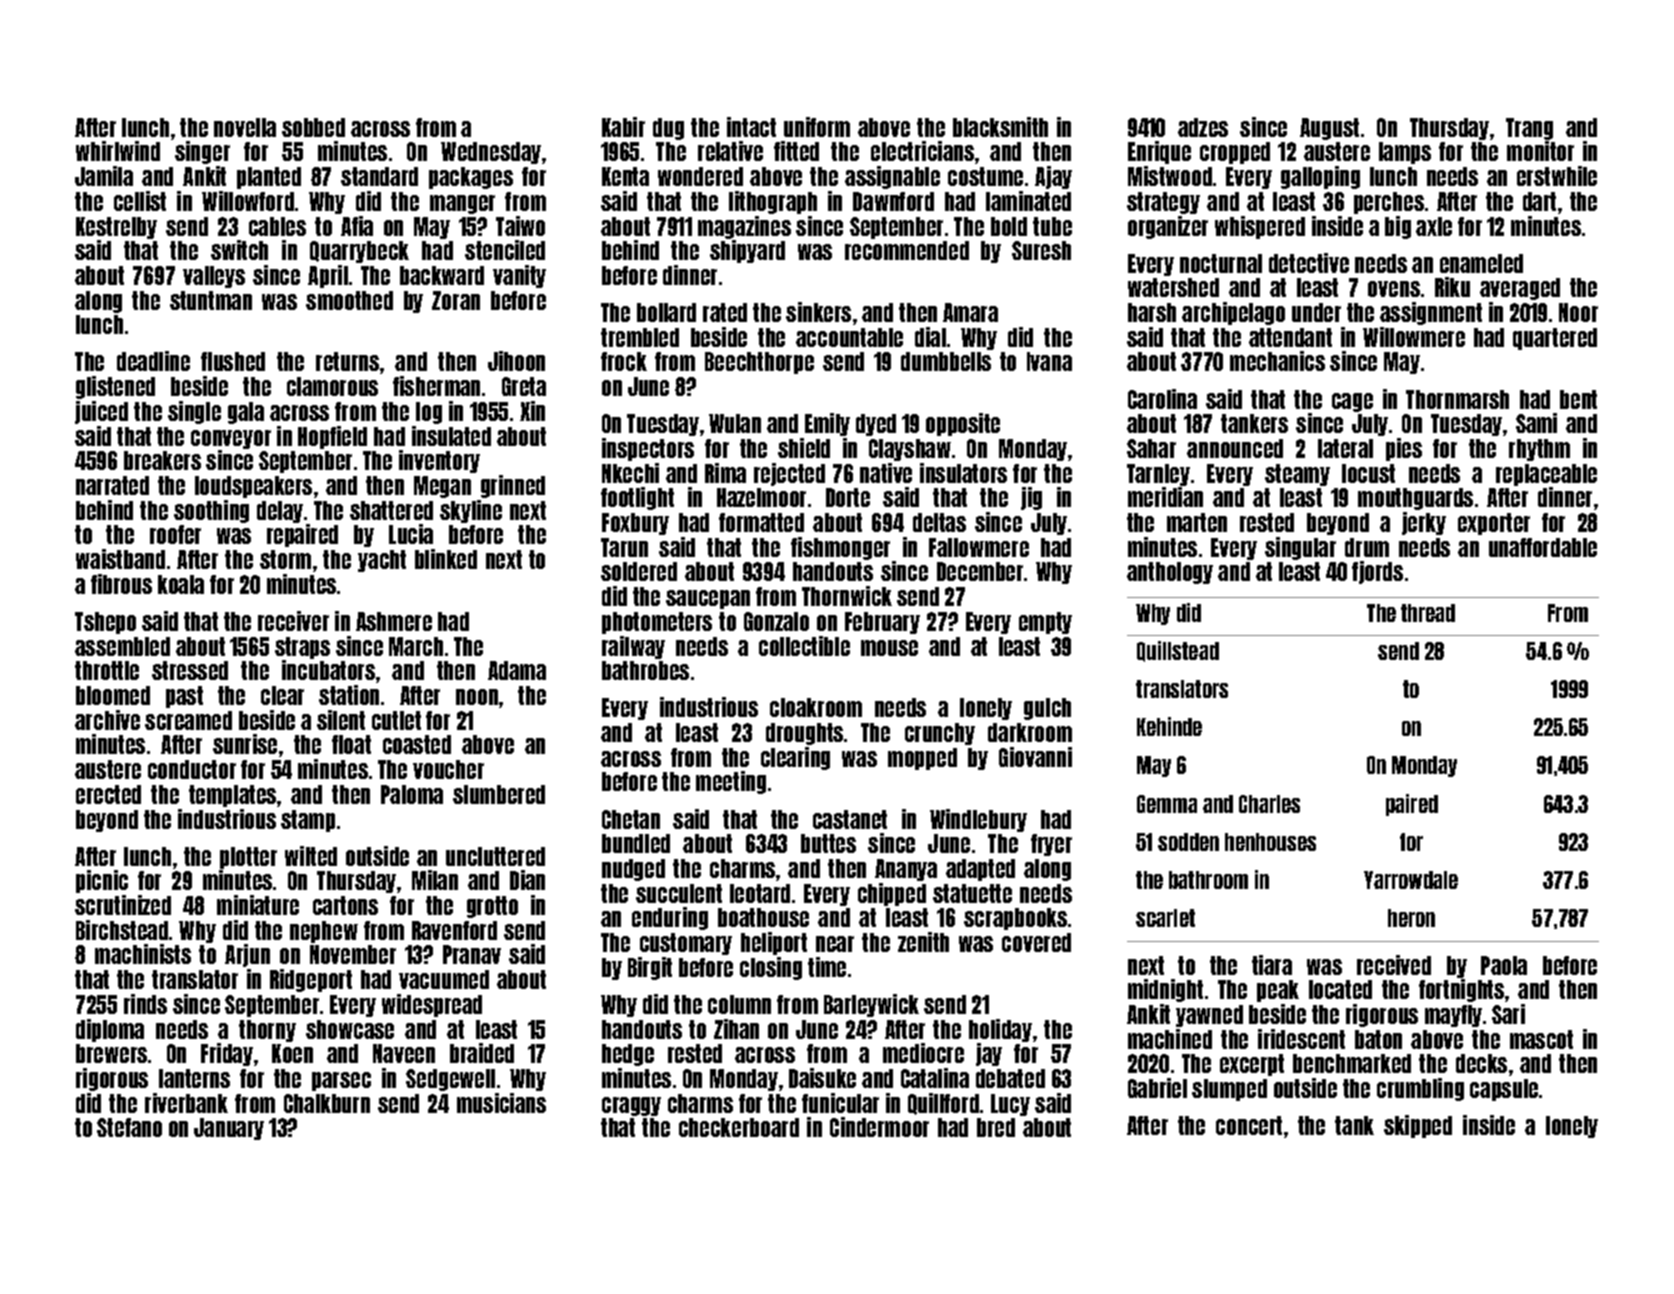  Describe the element at coordinates (444, 979) in the screenshot. I see `vacuumed` at that location.
